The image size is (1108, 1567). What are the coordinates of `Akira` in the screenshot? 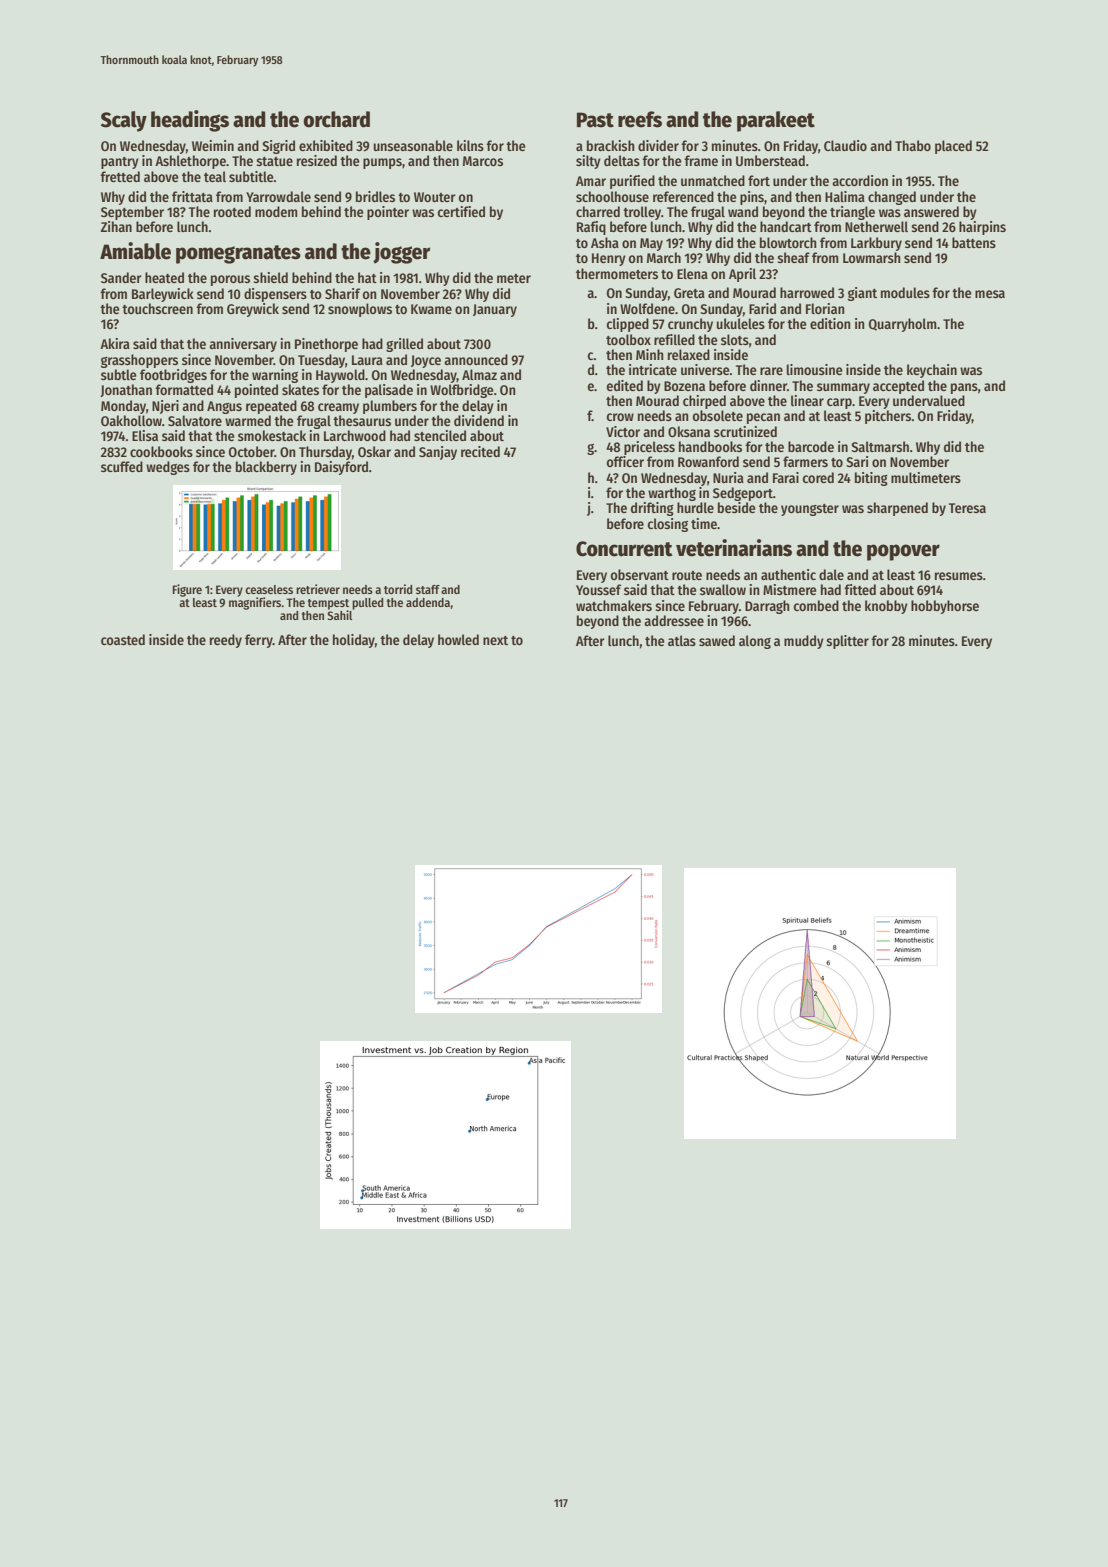 It's located at (115, 343).
